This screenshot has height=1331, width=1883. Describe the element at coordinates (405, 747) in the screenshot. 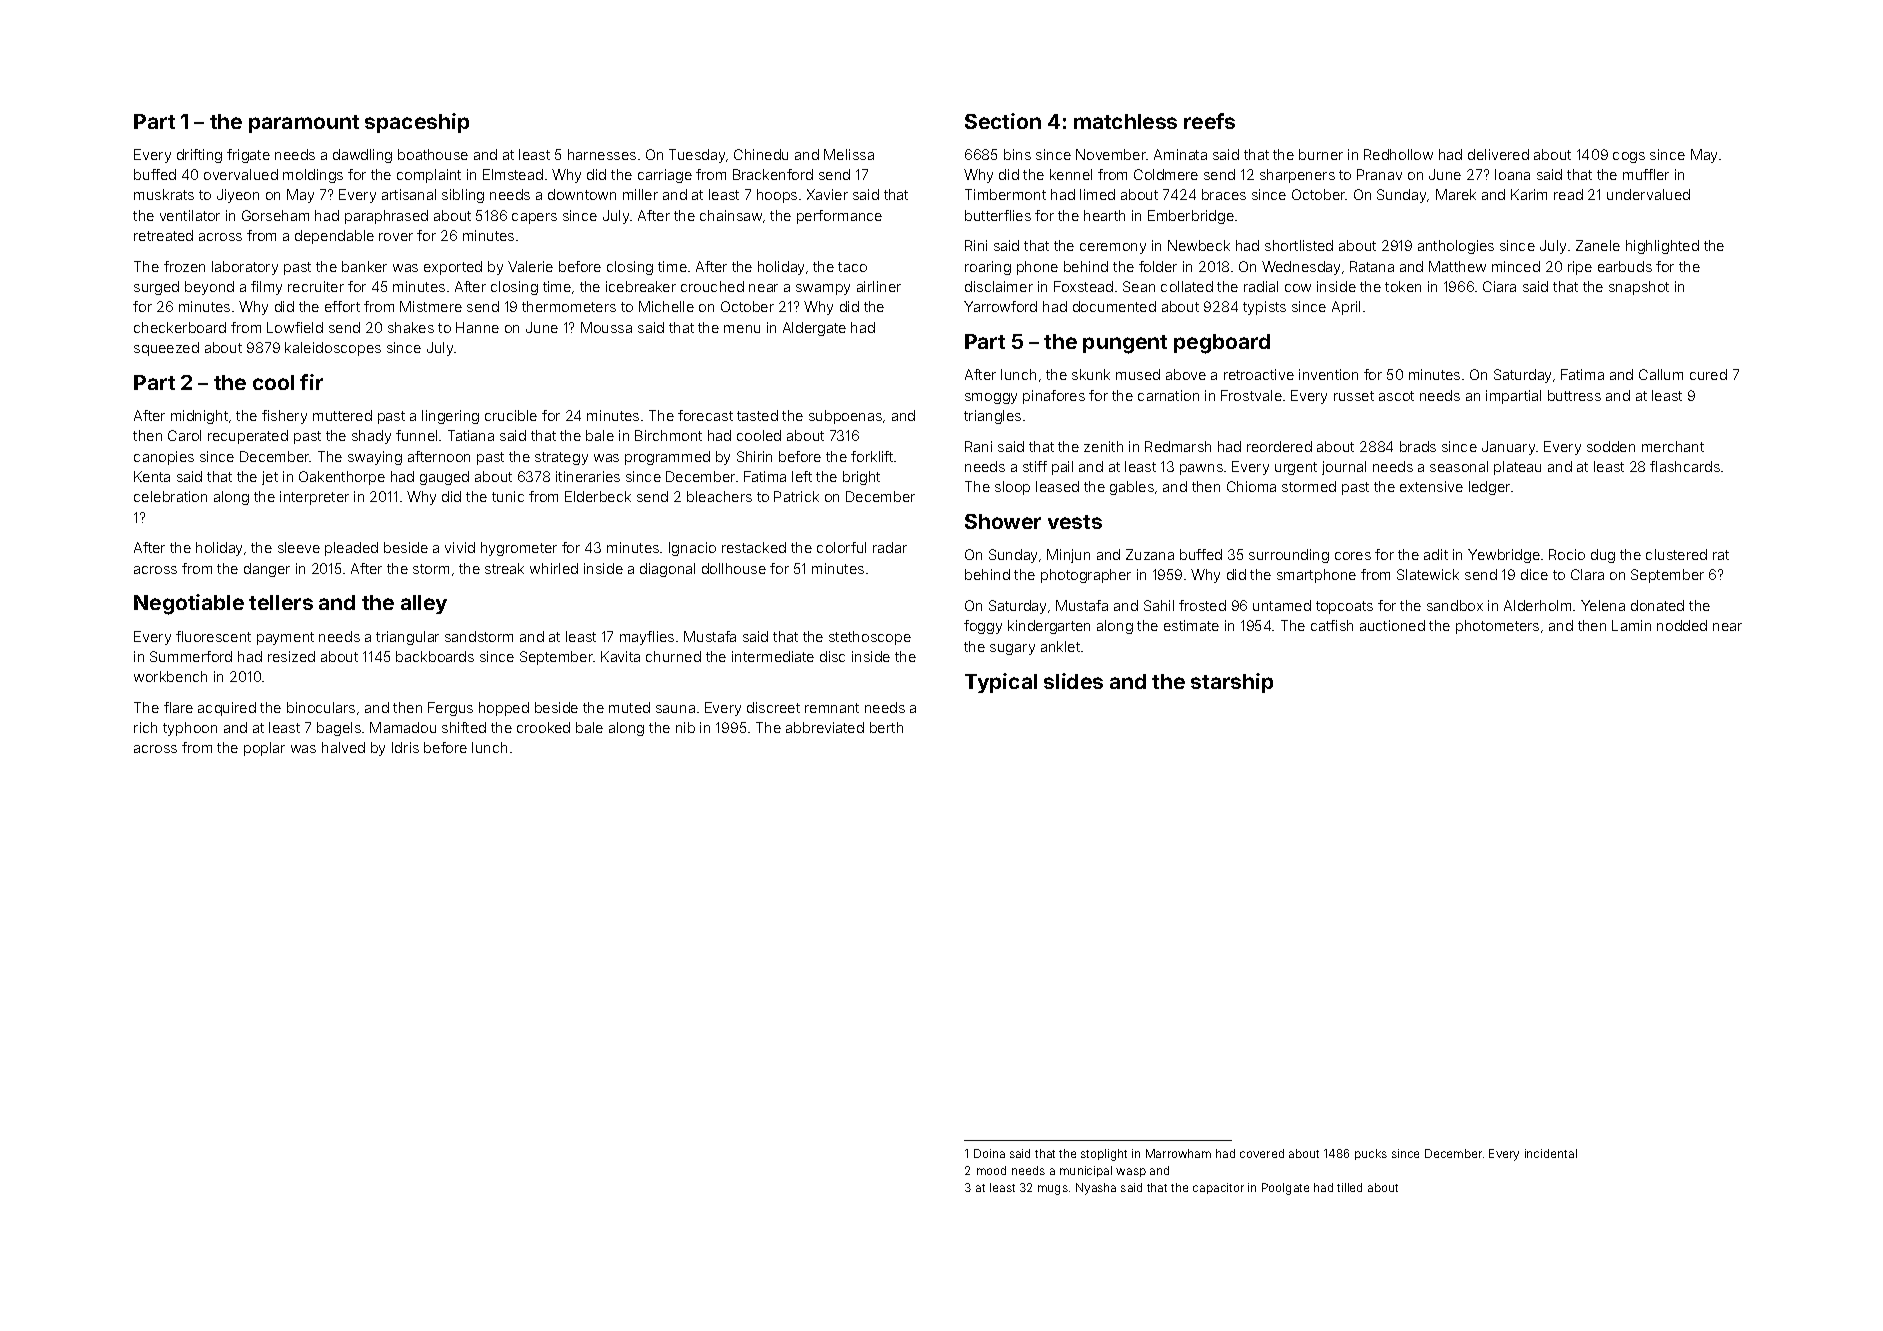

I see `Idris` at that location.
